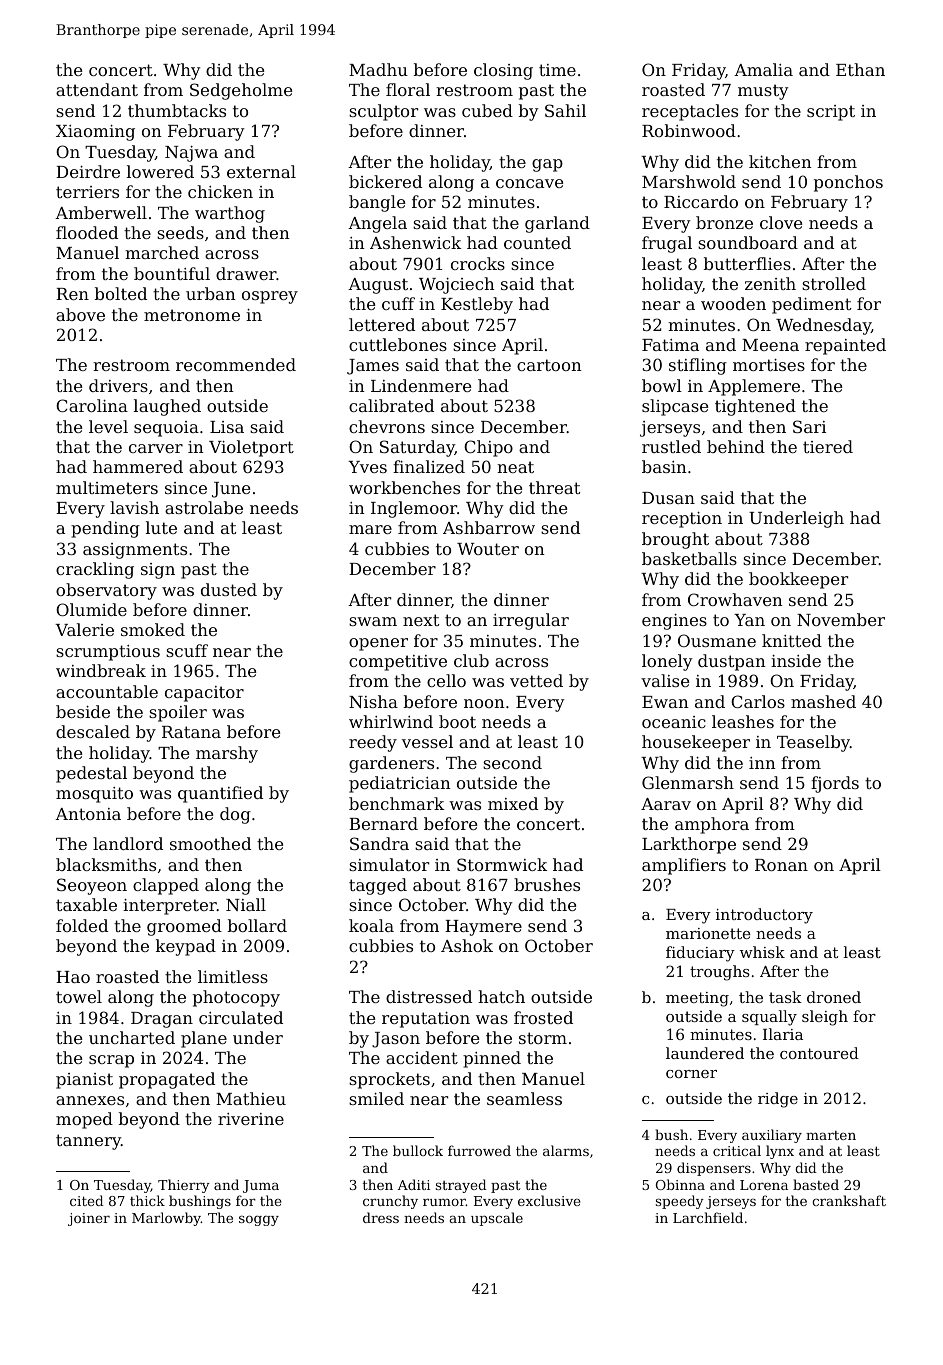 The height and width of the document is (1365, 943). Describe the element at coordinates (378, 286) in the document. I see `August` at that location.
